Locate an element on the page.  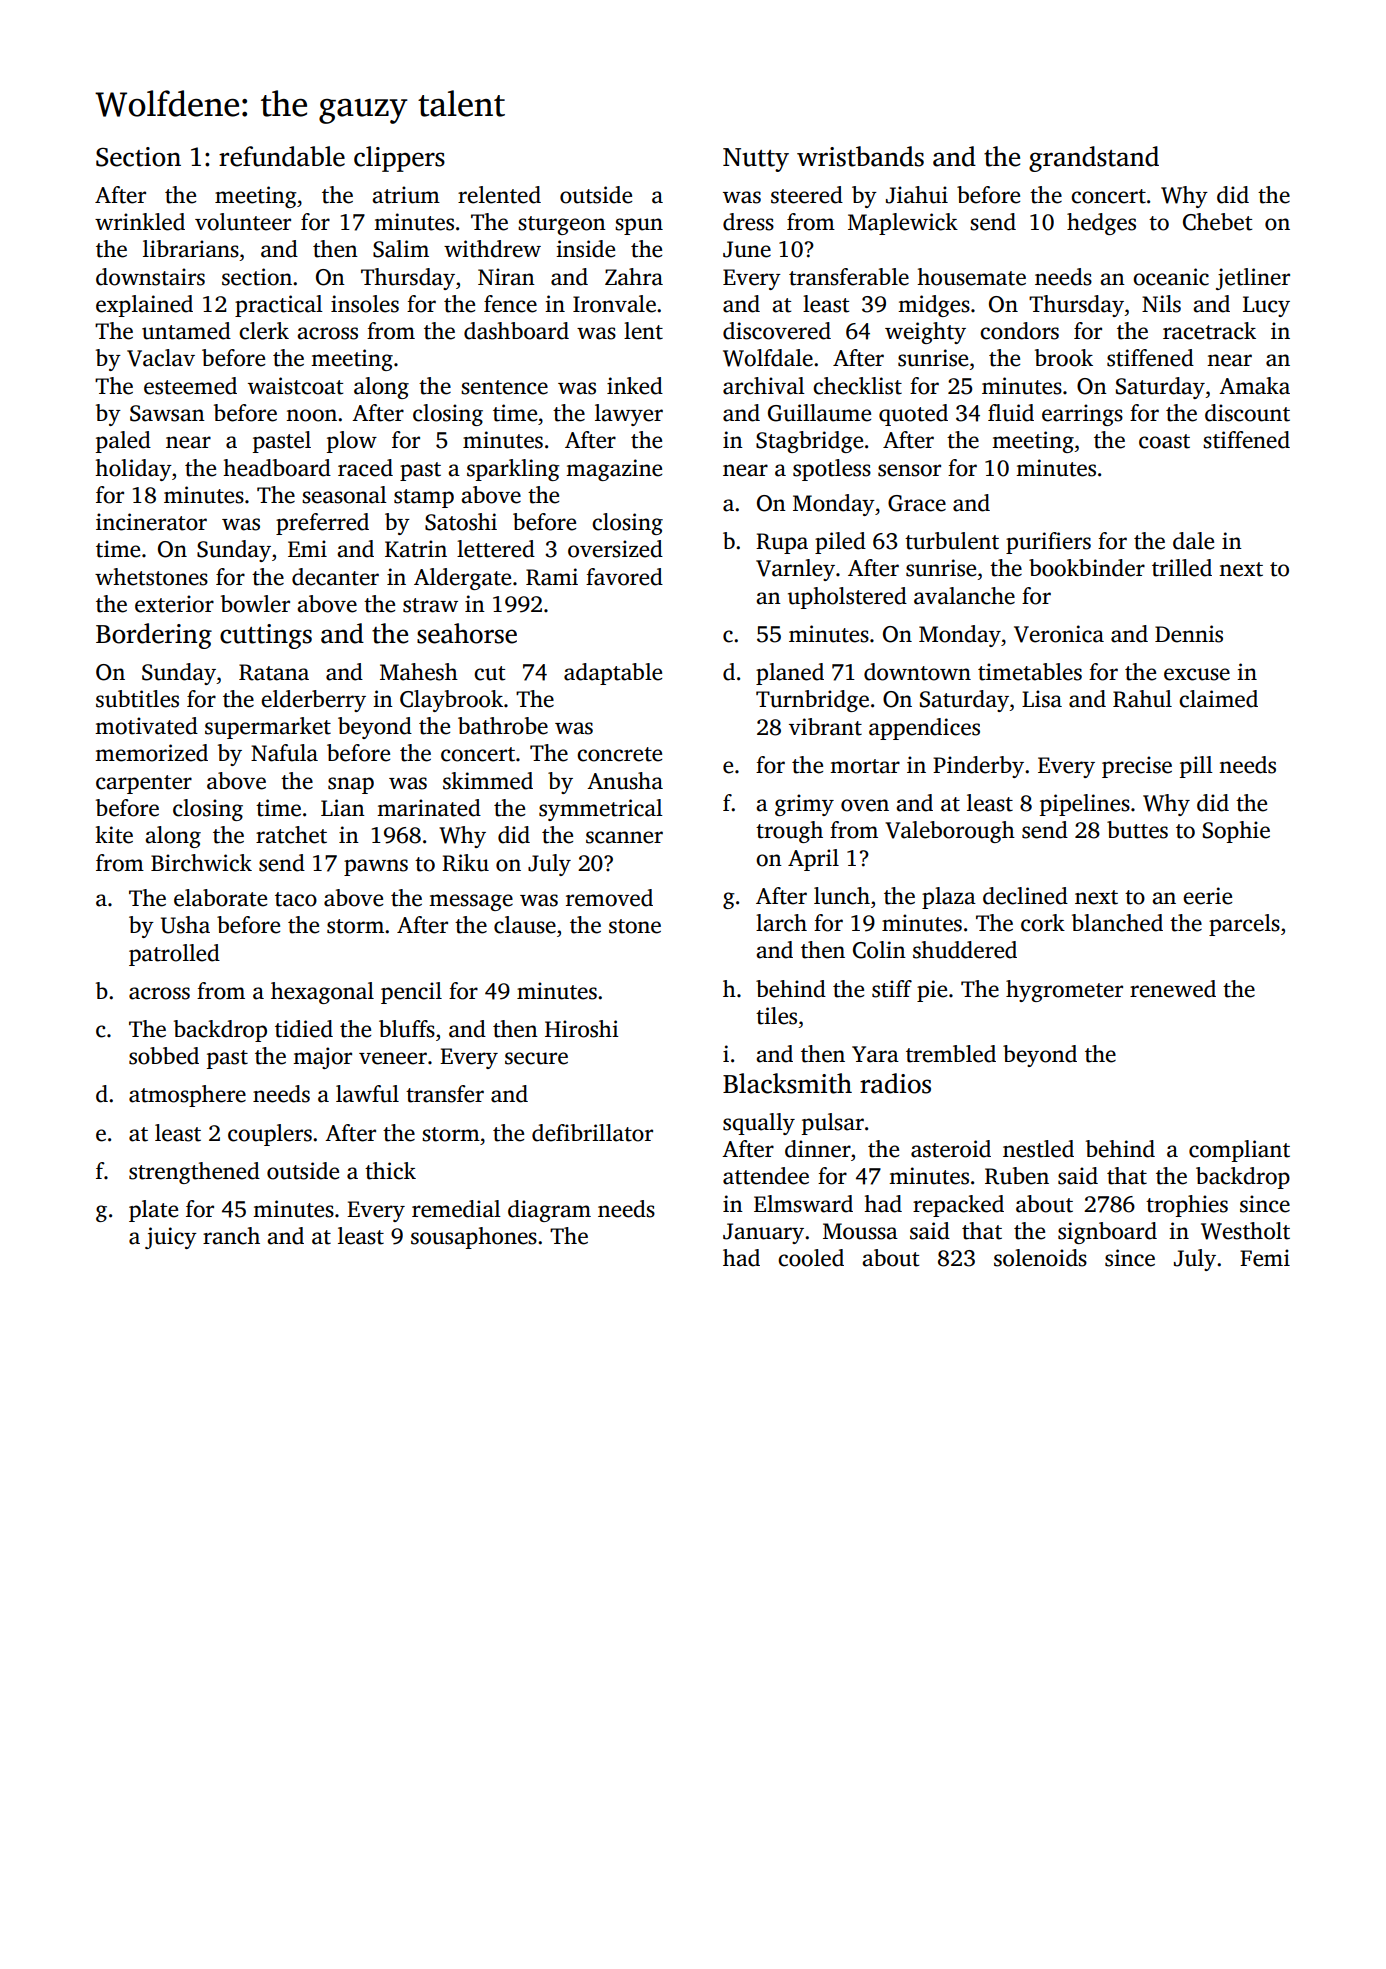
midges is located at coordinates (934, 306).
